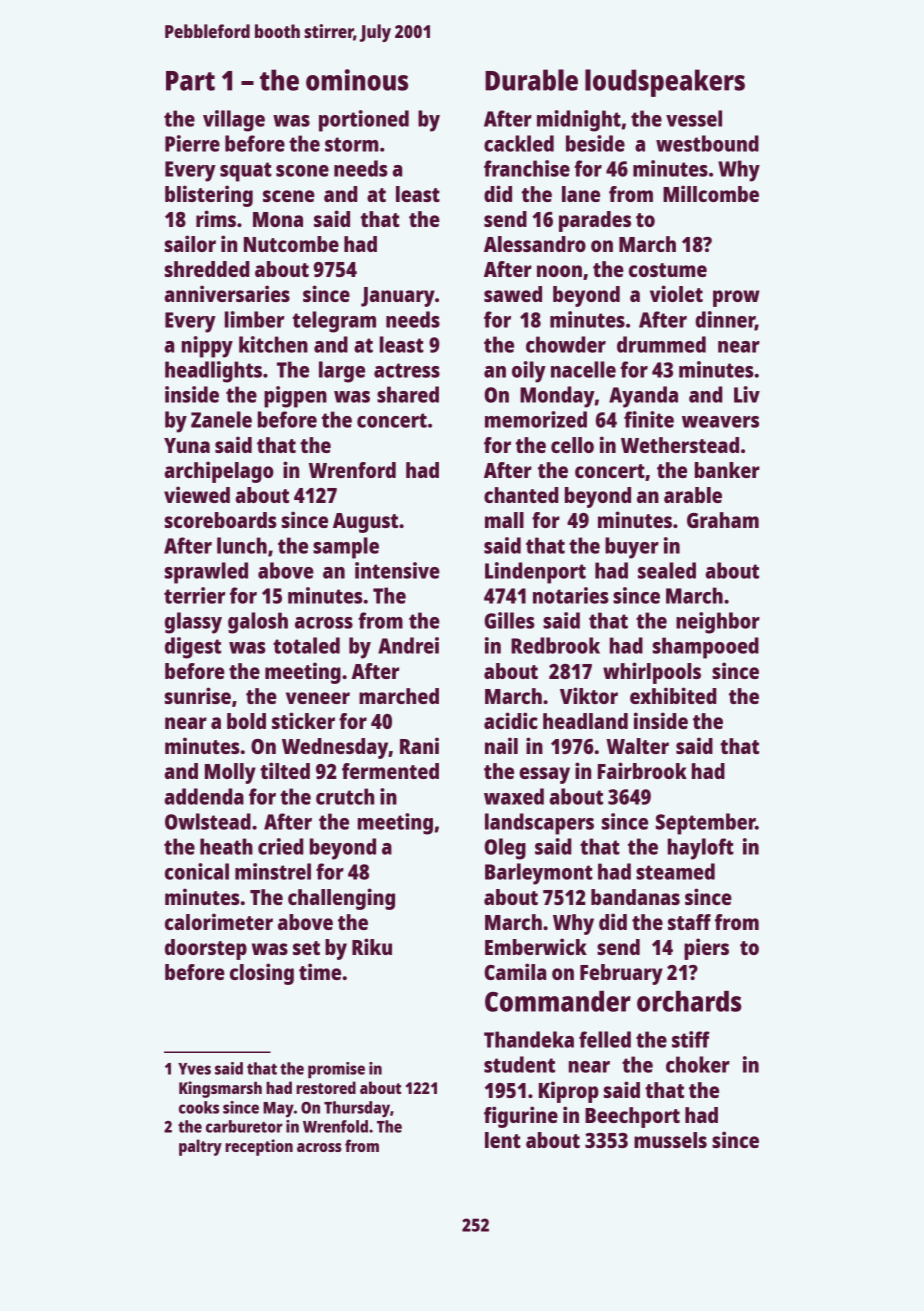 The width and height of the document is (924, 1311). Describe the element at coordinates (357, 80) in the document. I see `ominous` at that location.
